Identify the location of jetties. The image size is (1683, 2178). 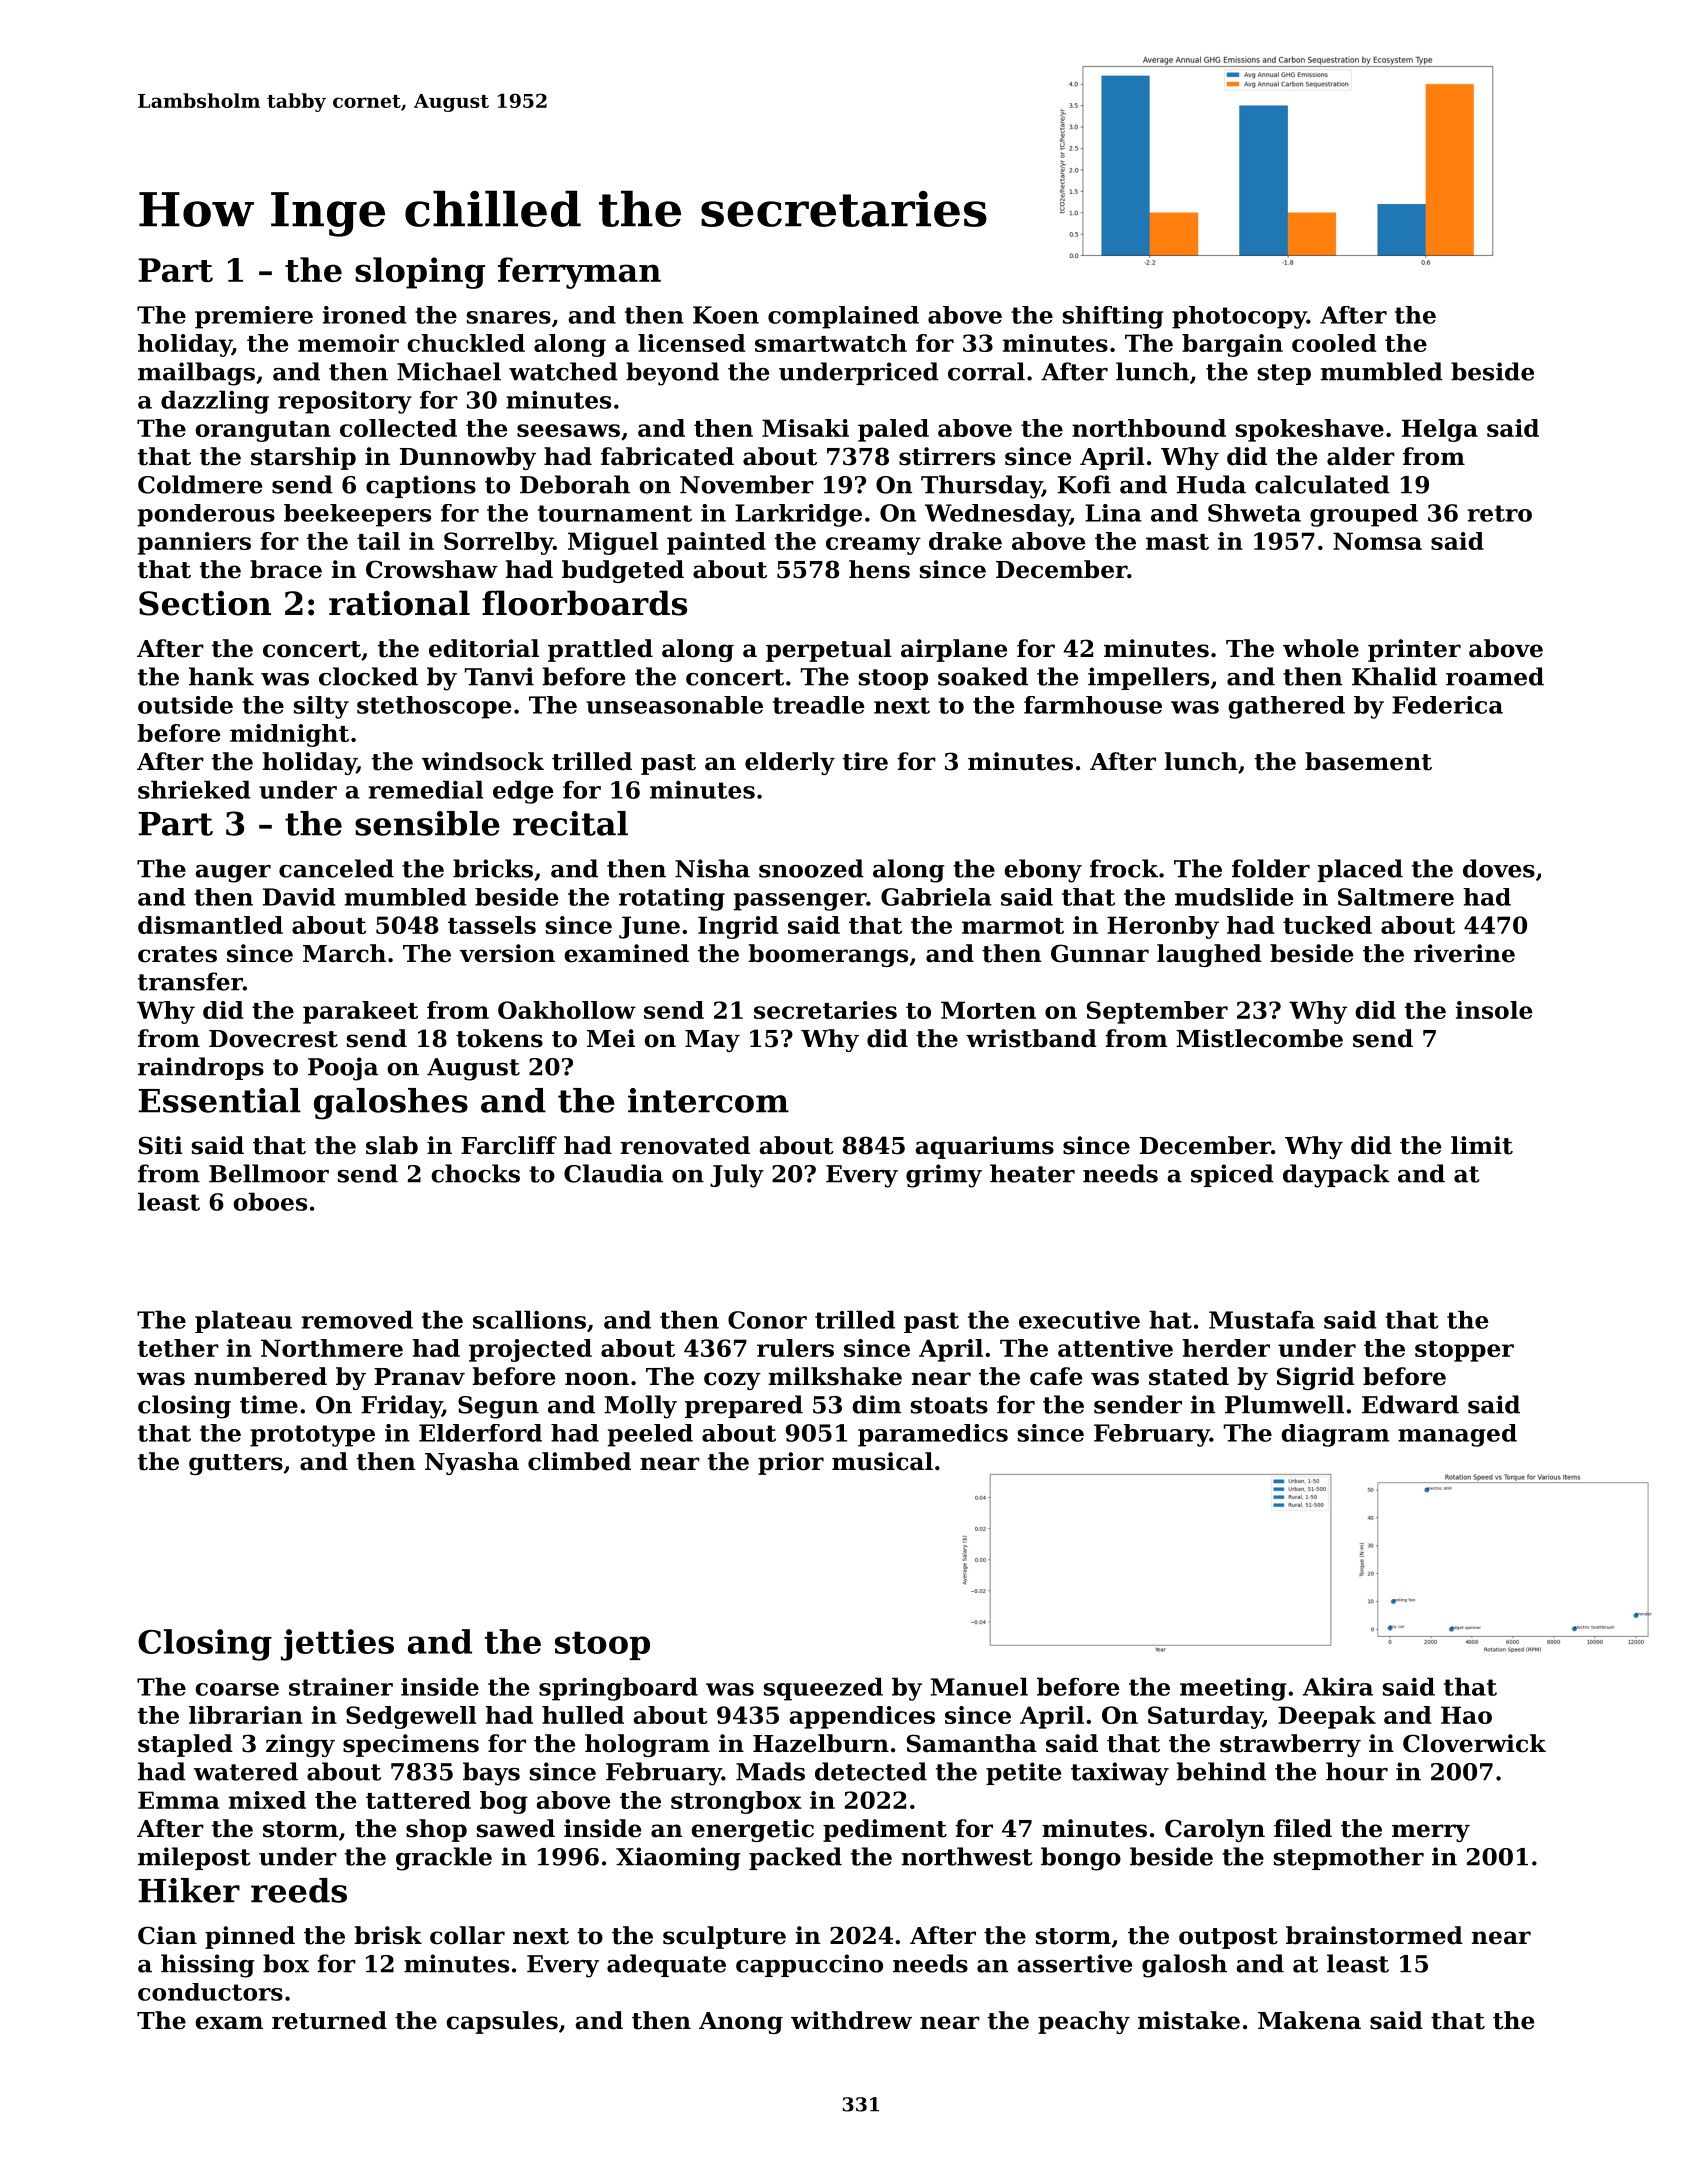
(337, 1645).
